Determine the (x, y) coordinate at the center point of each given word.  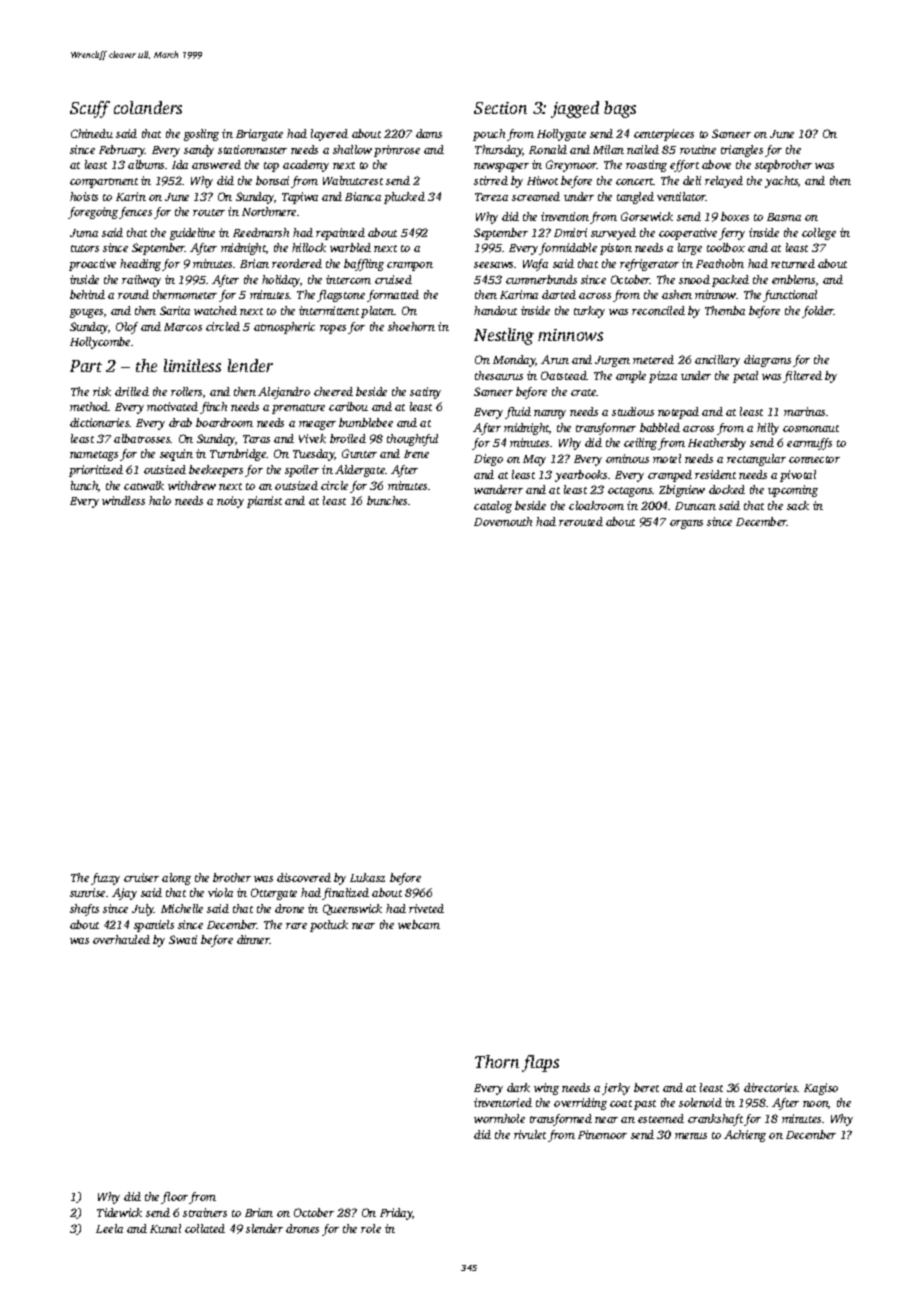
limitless (192, 365)
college (819, 234)
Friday (396, 1214)
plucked (404, 198)
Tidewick (119, 1212)
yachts (781, 182)
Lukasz (367, 877)
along (176, 879)
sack (798, 505)
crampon (410, 266)
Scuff (90, 109)
